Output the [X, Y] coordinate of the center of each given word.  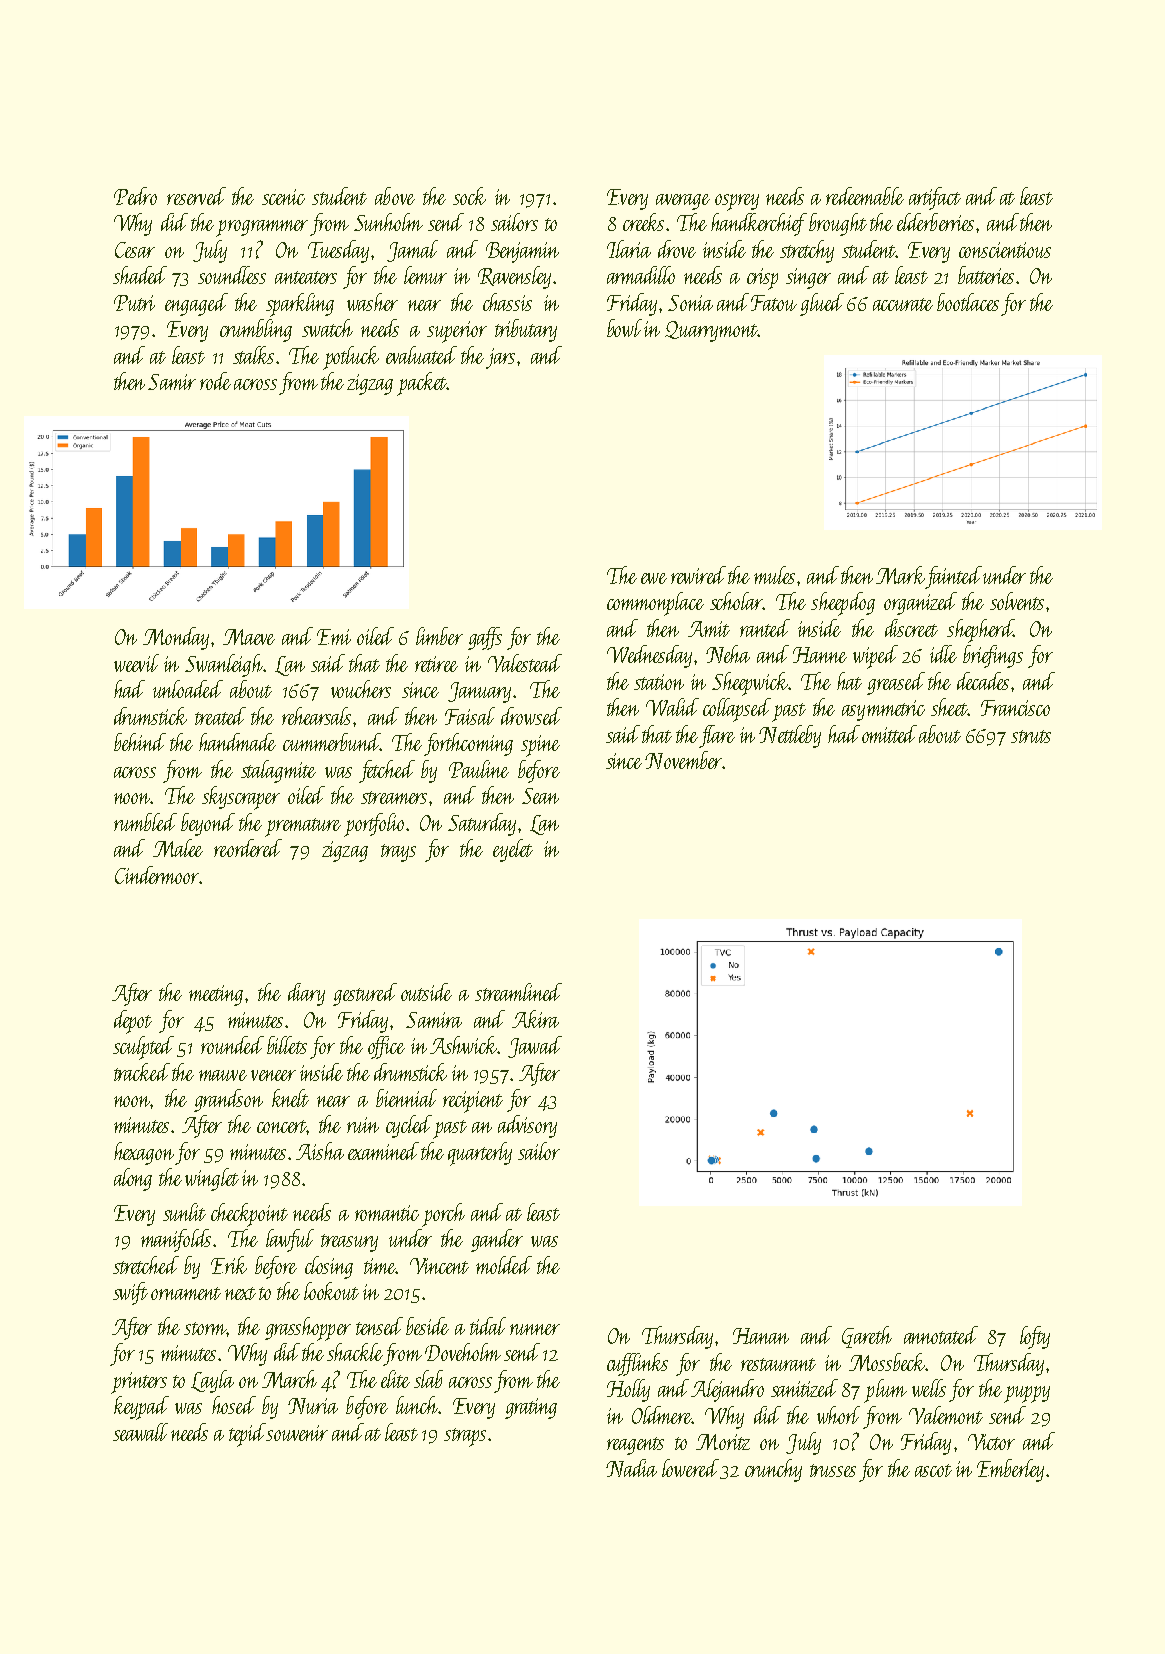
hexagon [144, 1153]
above [395, 196]
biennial [406, 1098]
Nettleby [790, 736]
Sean [540, 796]
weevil [136, 663]
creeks [643, 222]
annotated [941, 1335]
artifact [935, 198]
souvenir [297, 1433]
